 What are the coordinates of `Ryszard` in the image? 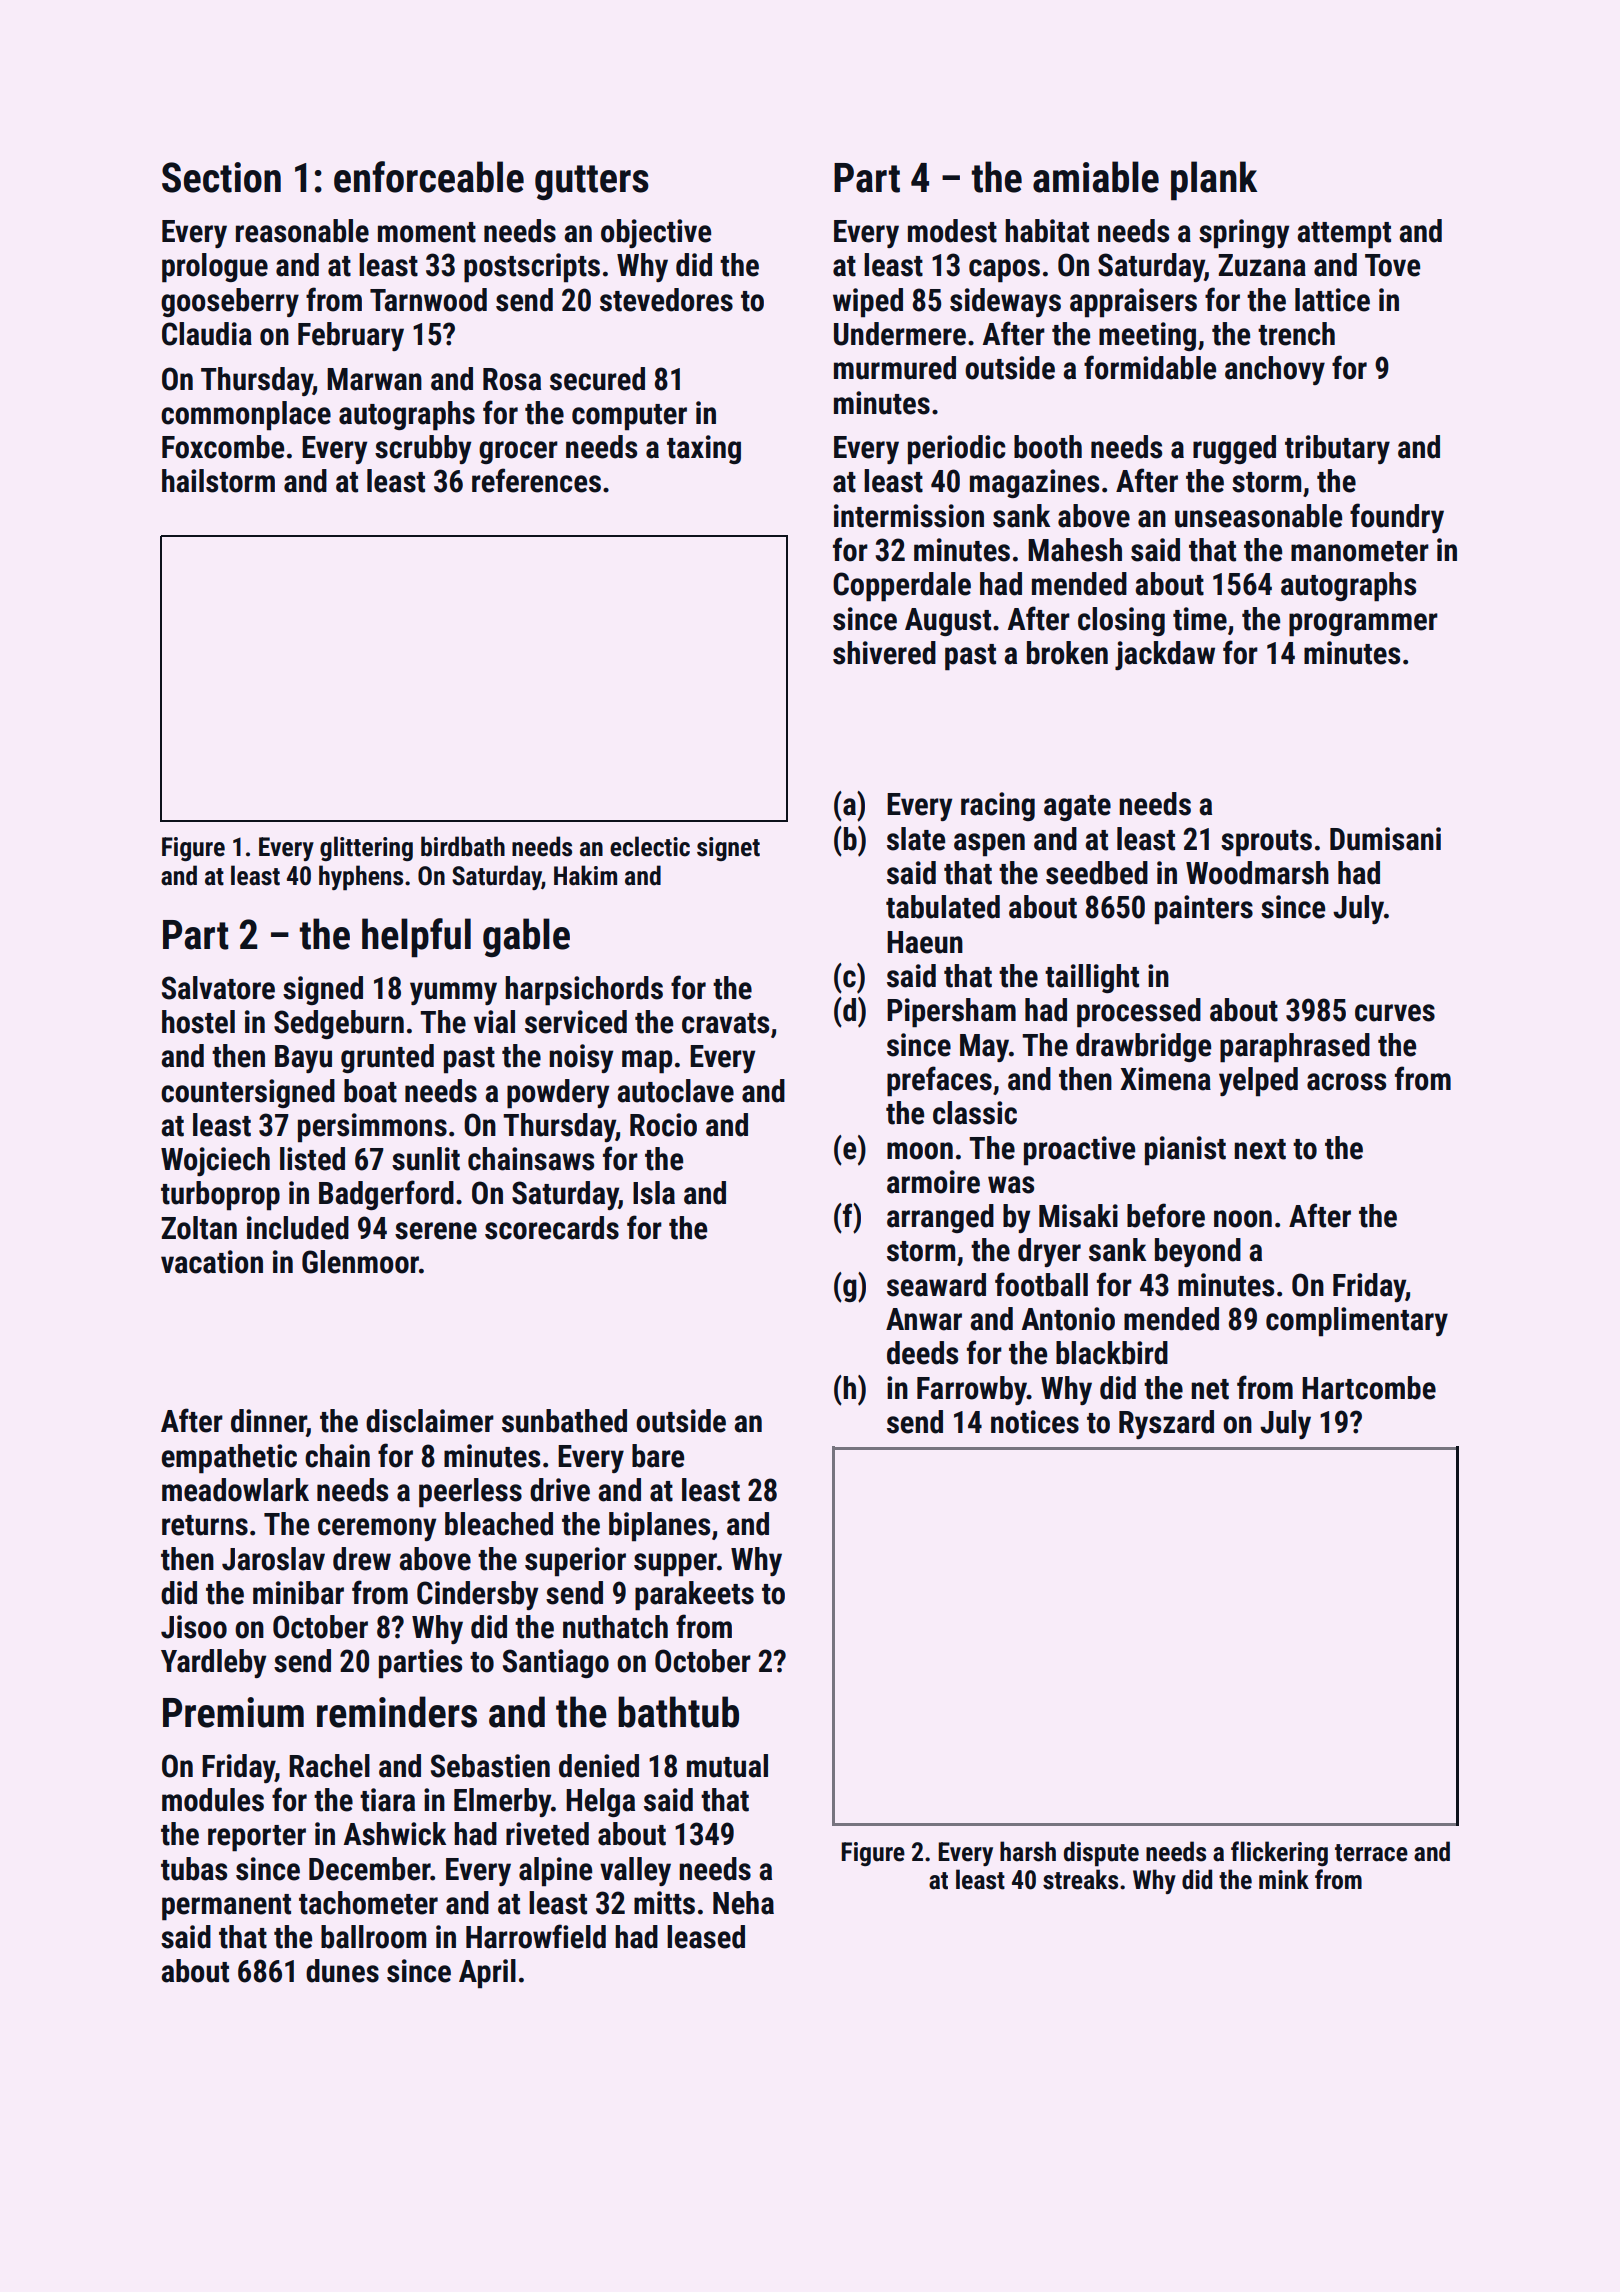 It's located at (1166, 1424).
